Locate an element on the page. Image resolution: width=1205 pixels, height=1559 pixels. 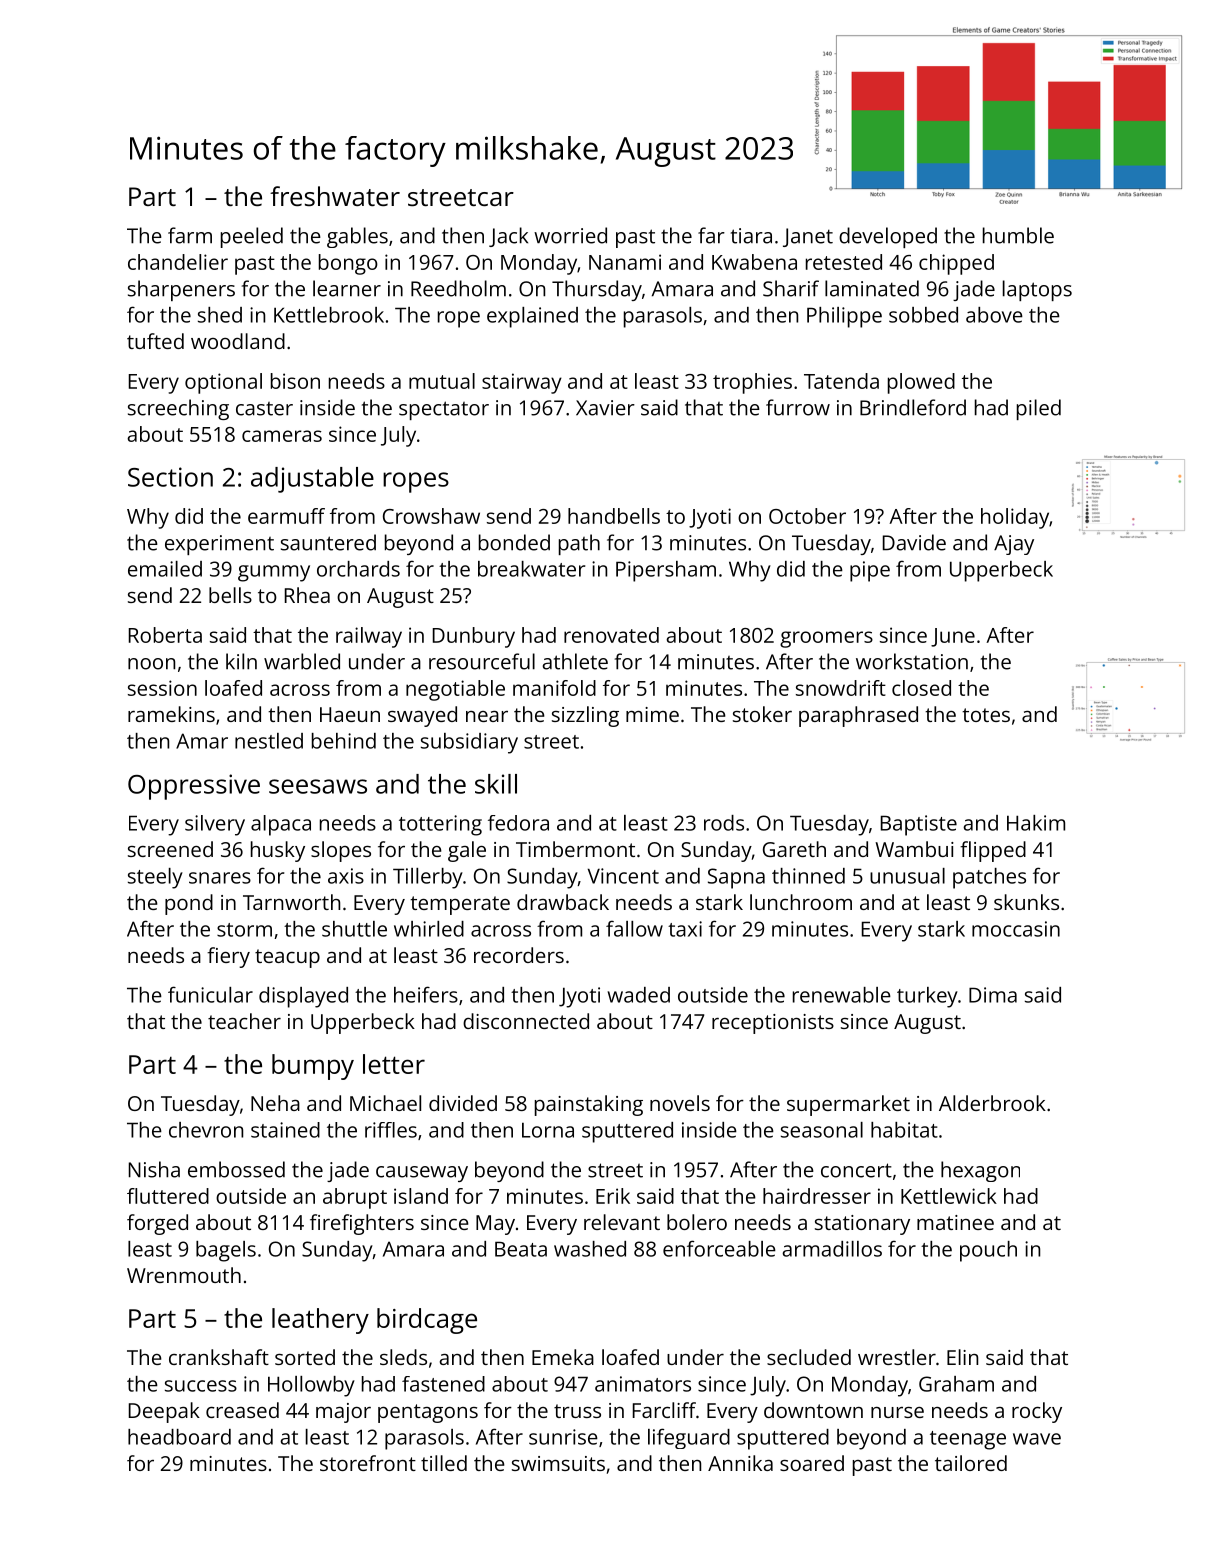
major is located at coordinates (343, 1413).
